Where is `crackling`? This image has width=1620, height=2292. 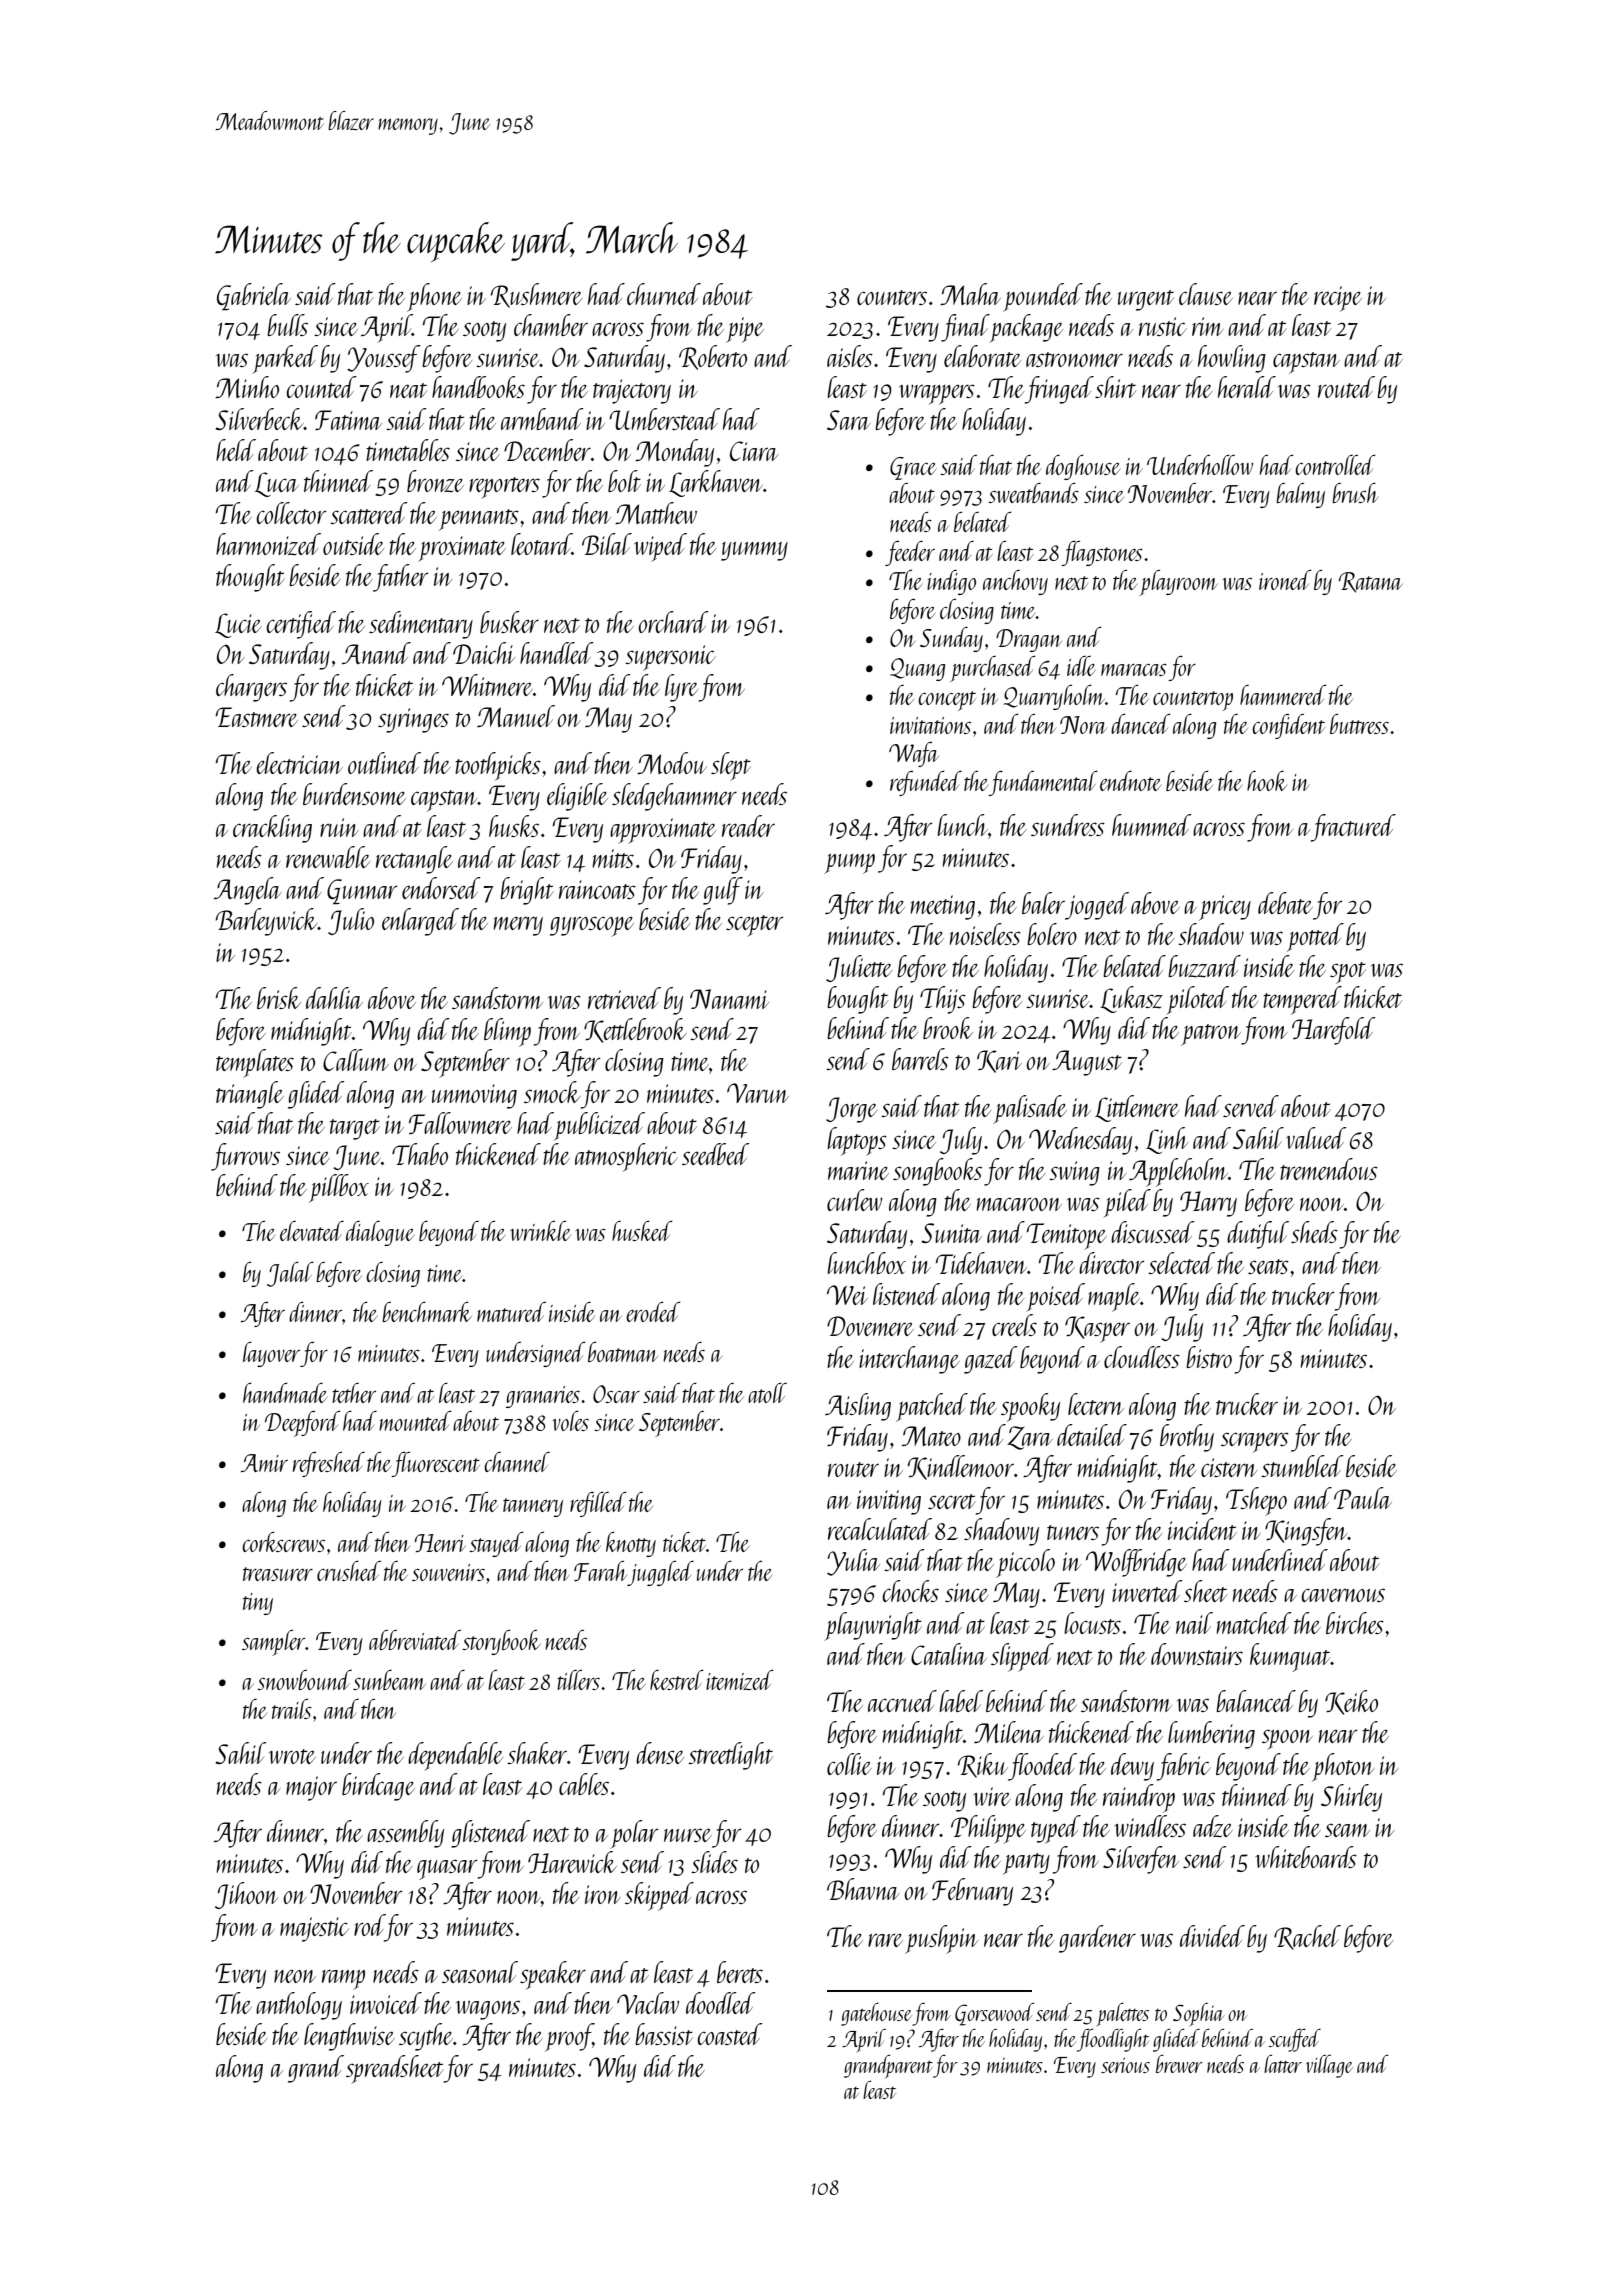
crackling is located at coordinates (272, 829).
